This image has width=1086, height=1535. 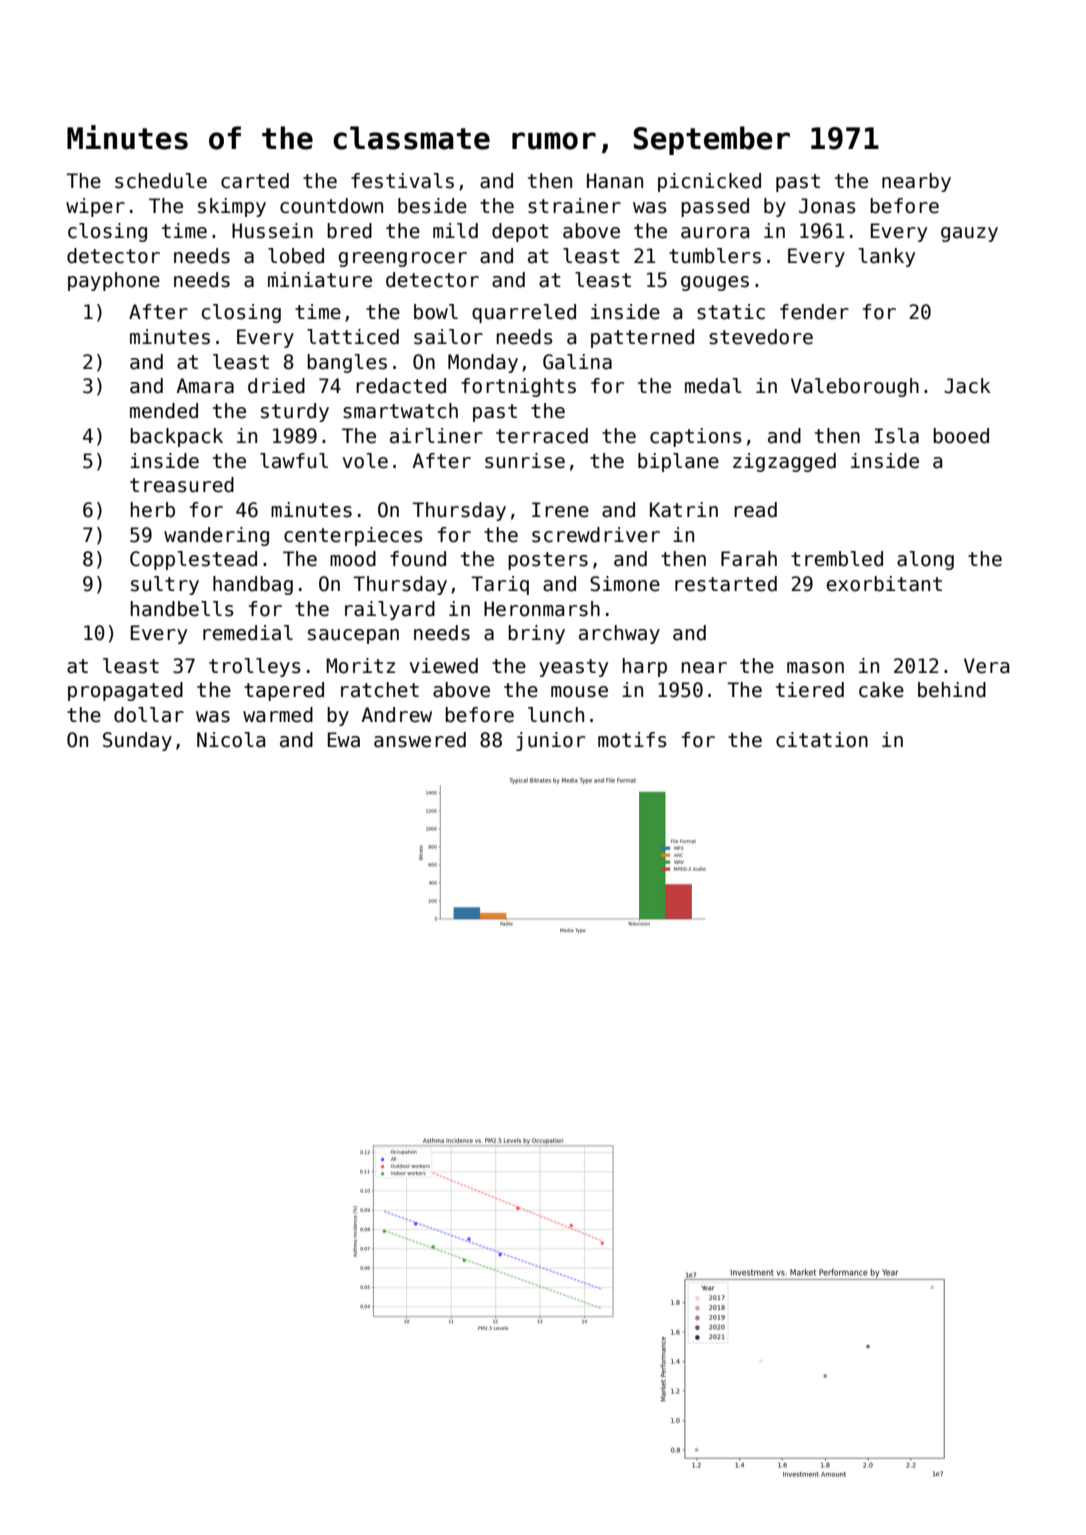 I want to click on picnicked, so click(x=709, y=182).
